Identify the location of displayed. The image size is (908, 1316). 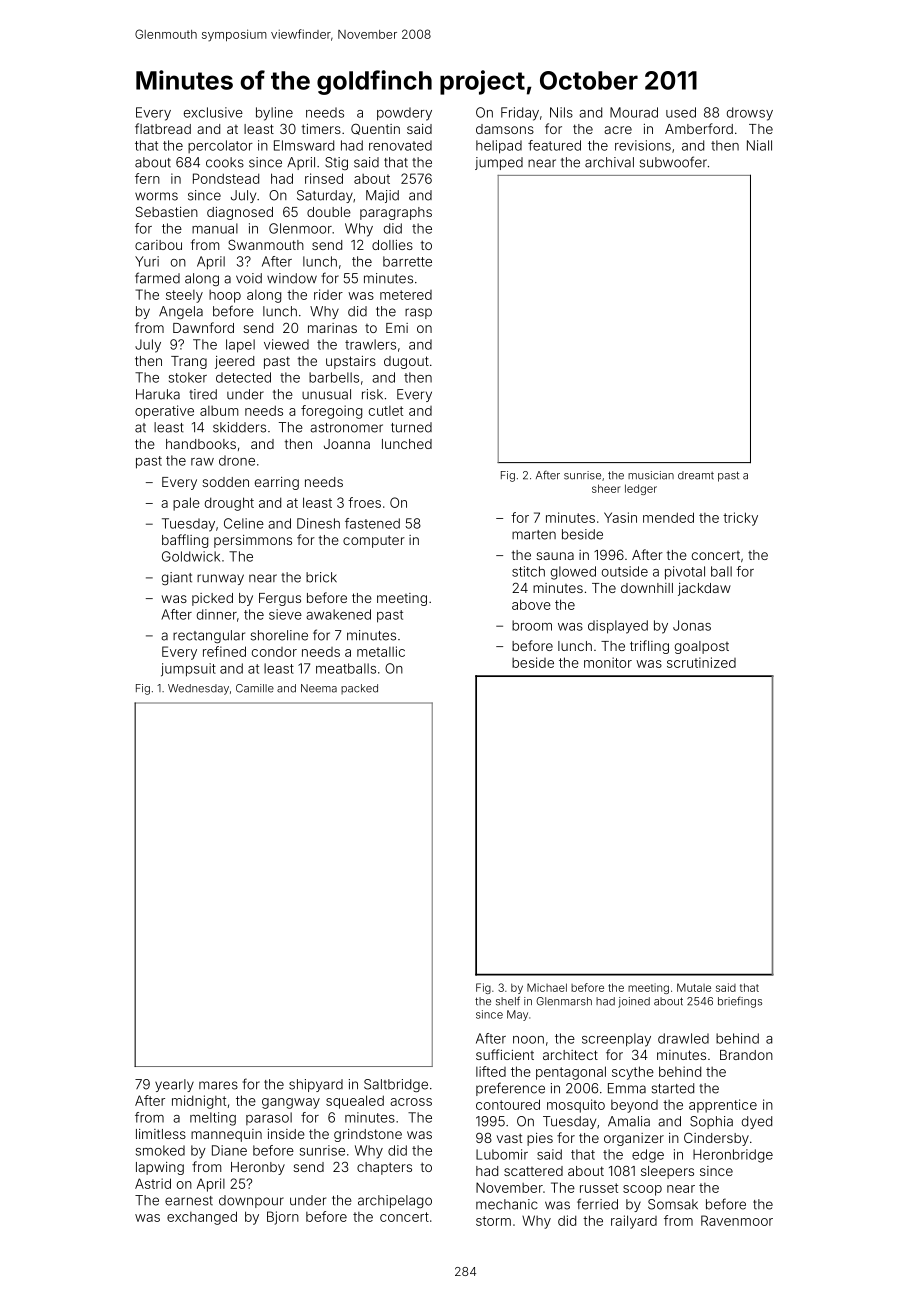
(618, 627).
